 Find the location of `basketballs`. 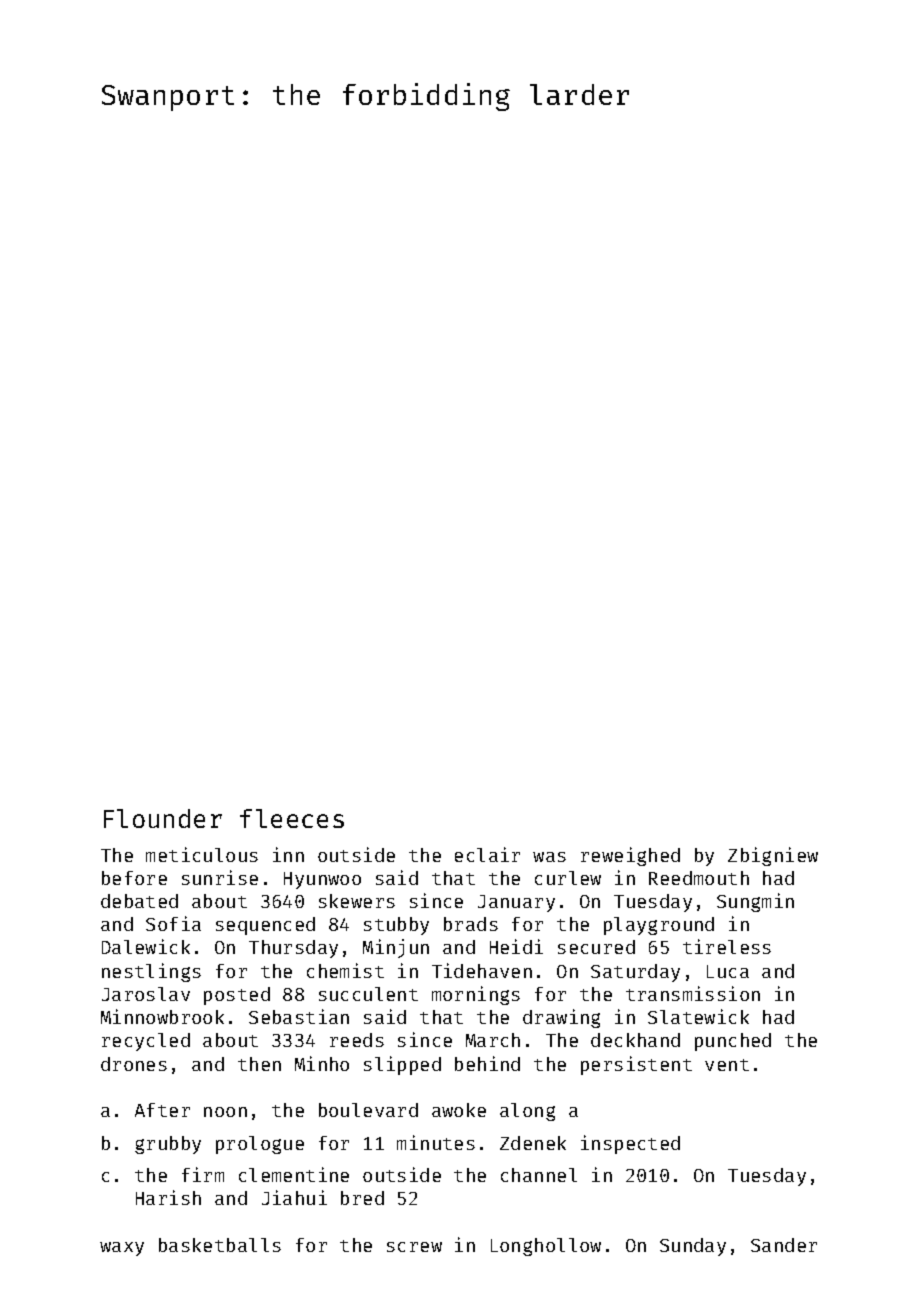

basketballs is located at coordinates (220, 1245).
